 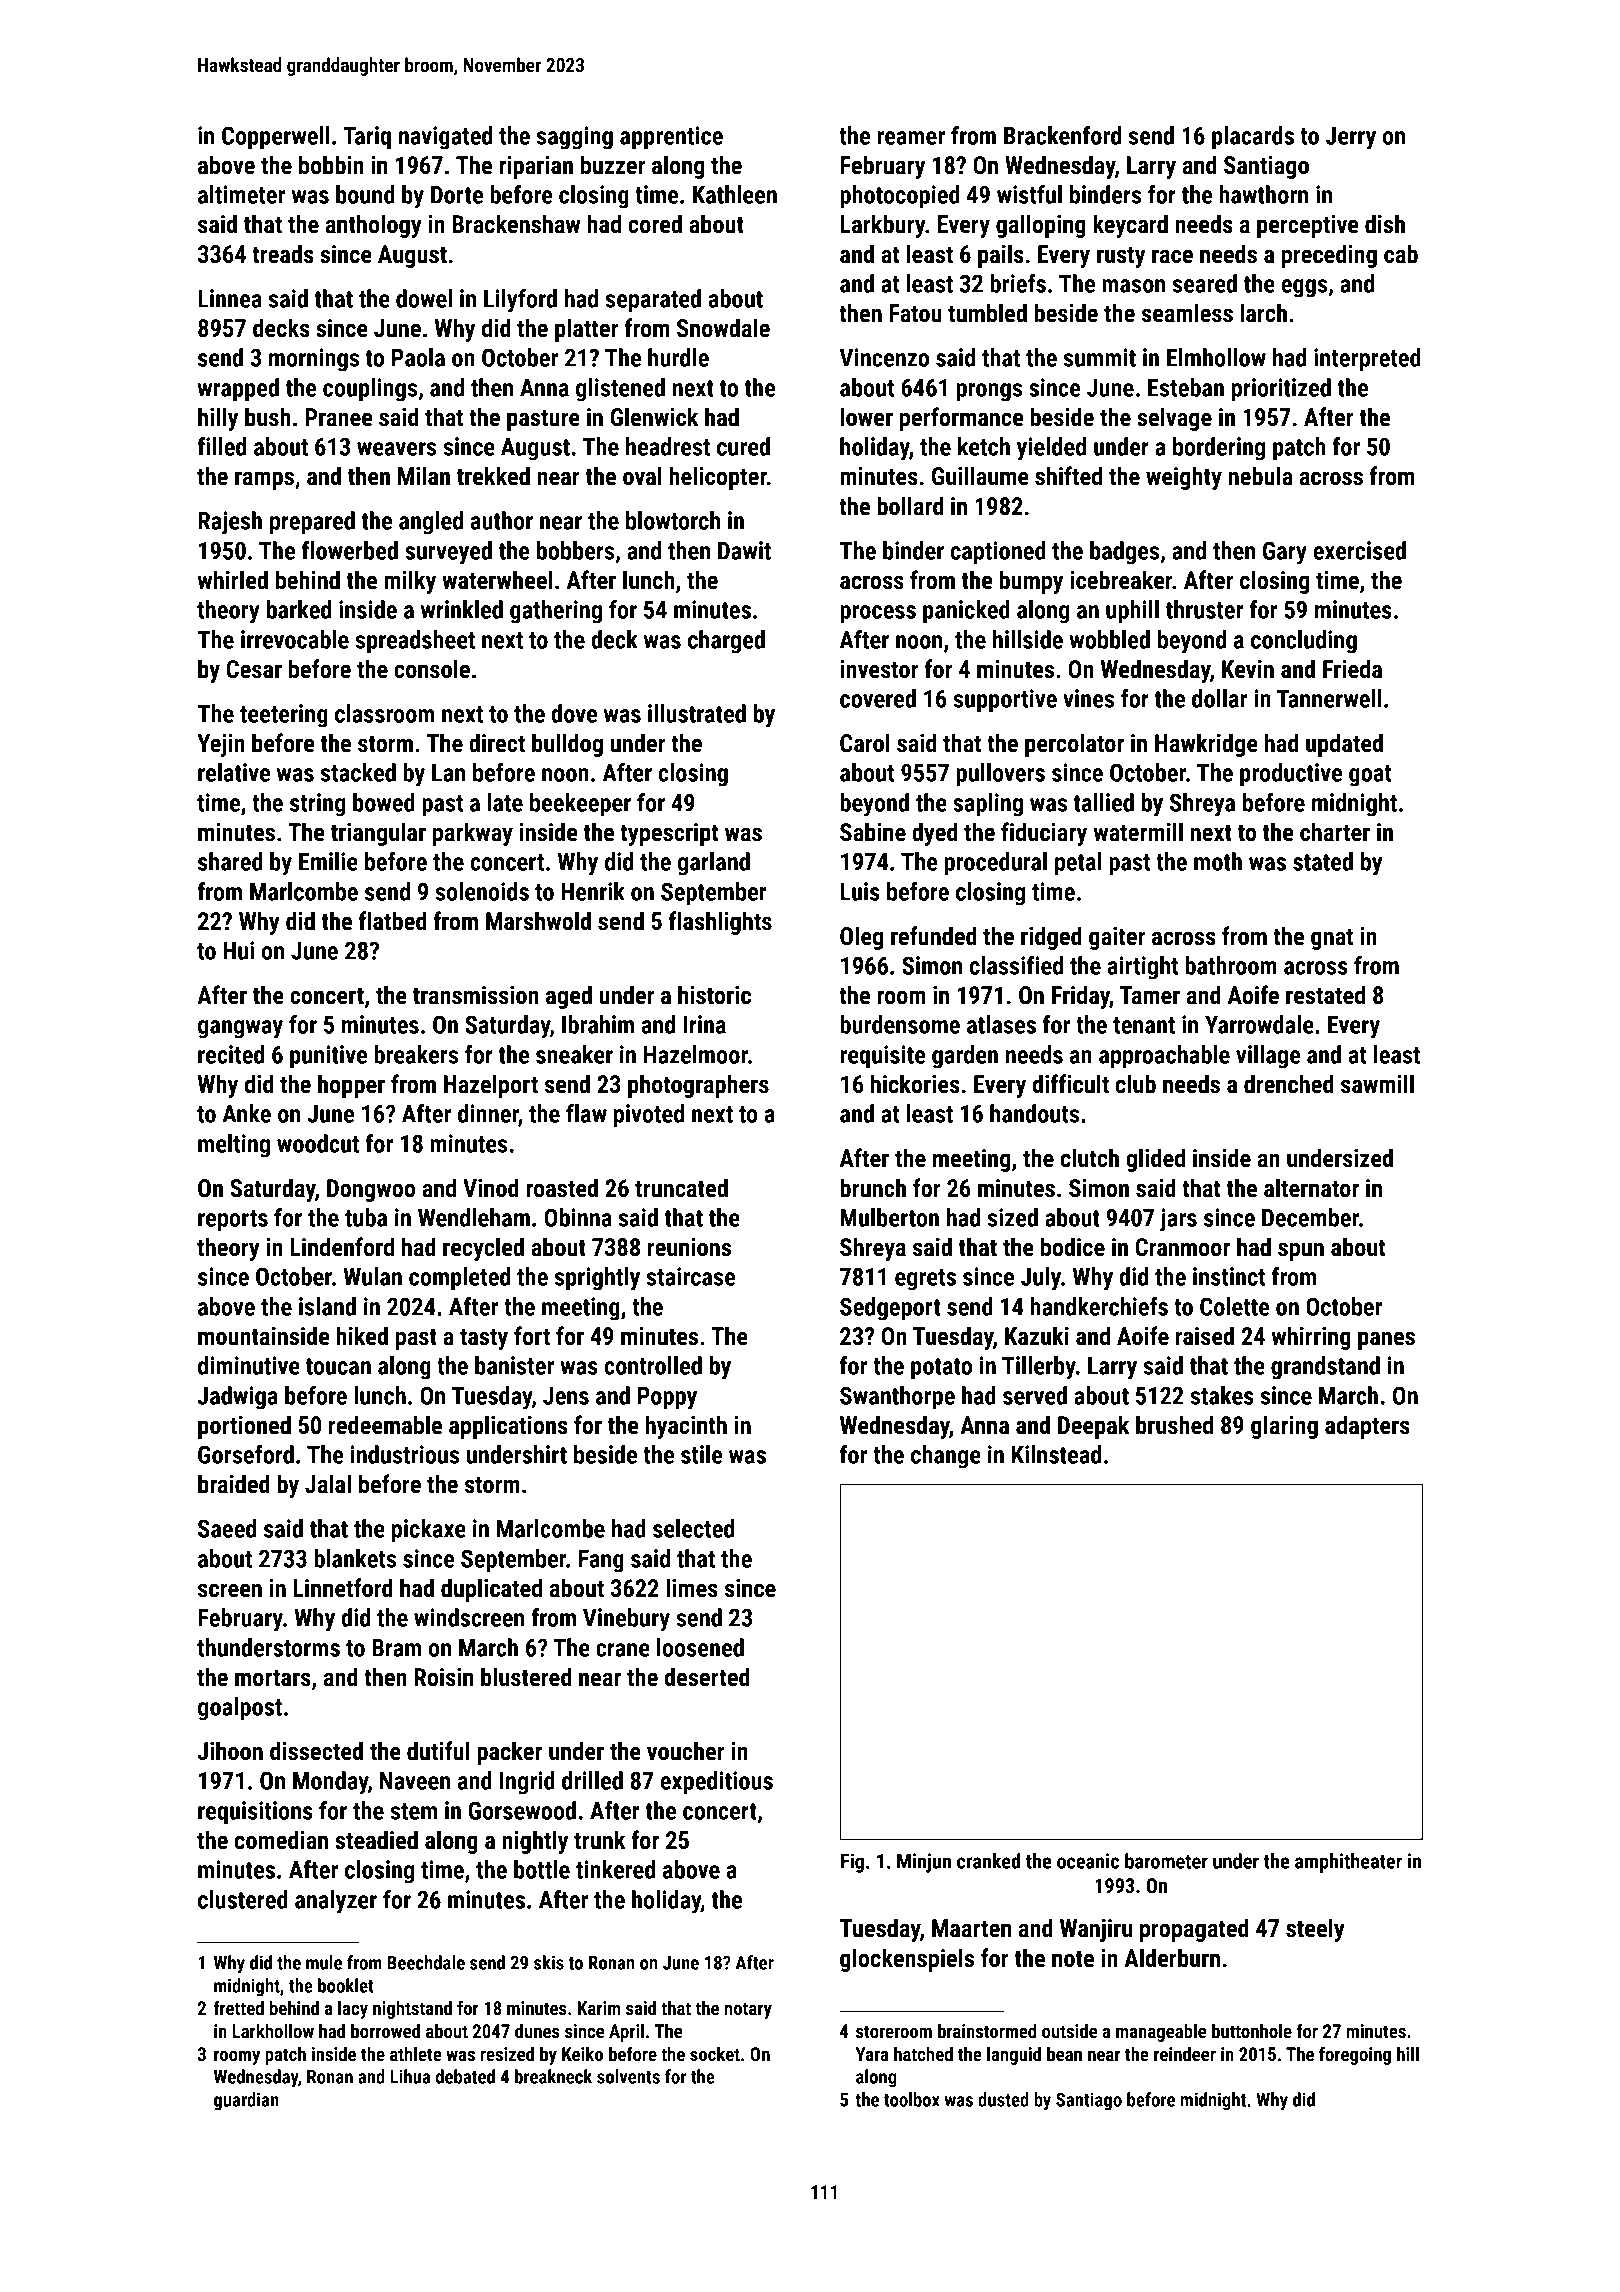 What do you see at coordinates (1029, 194) in the image?
I see `wistful` at bounding box center [1029, 194].
